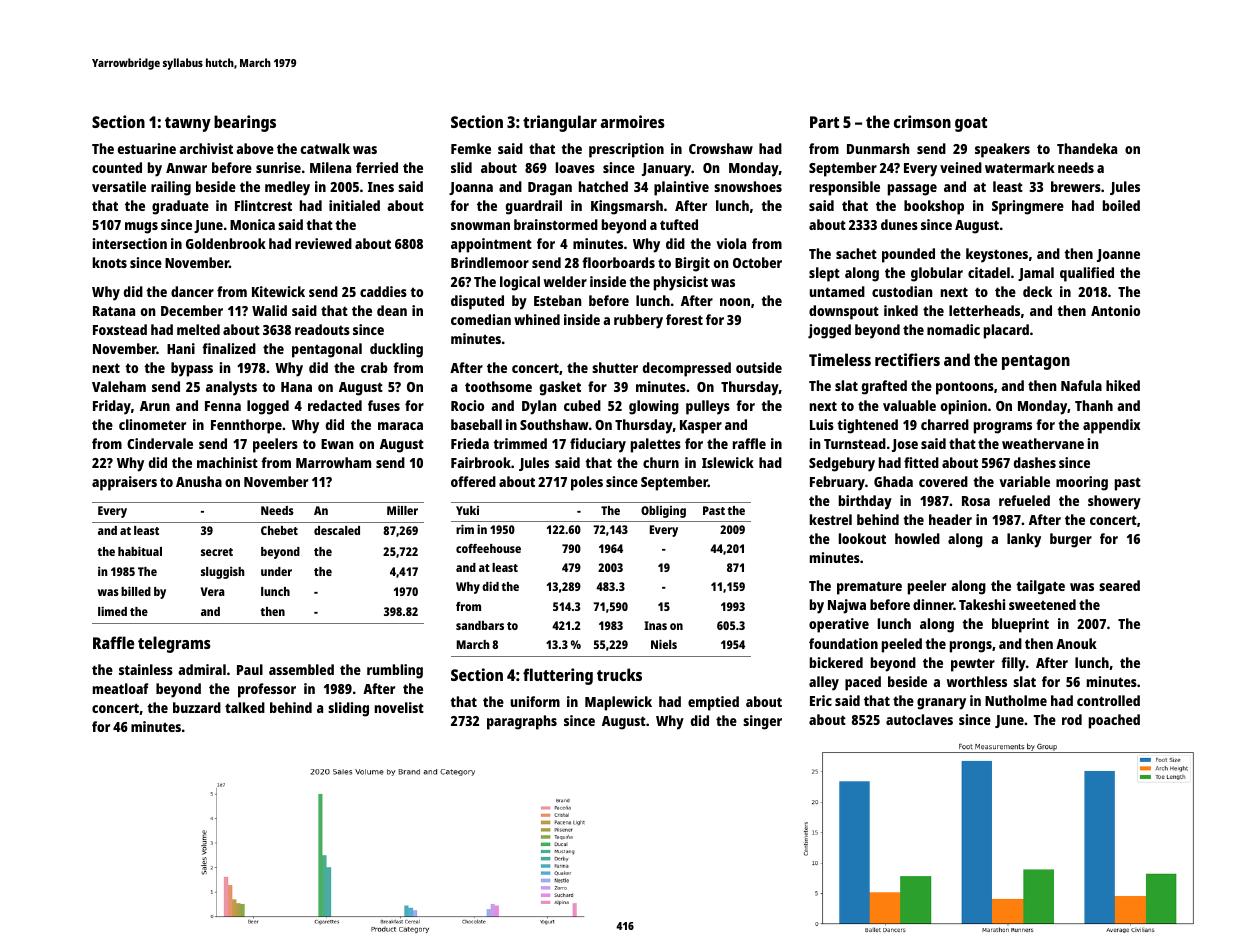 The height and width of the screenshot is (952, 1233). I want to click on rubbery, so click(638, 321).
